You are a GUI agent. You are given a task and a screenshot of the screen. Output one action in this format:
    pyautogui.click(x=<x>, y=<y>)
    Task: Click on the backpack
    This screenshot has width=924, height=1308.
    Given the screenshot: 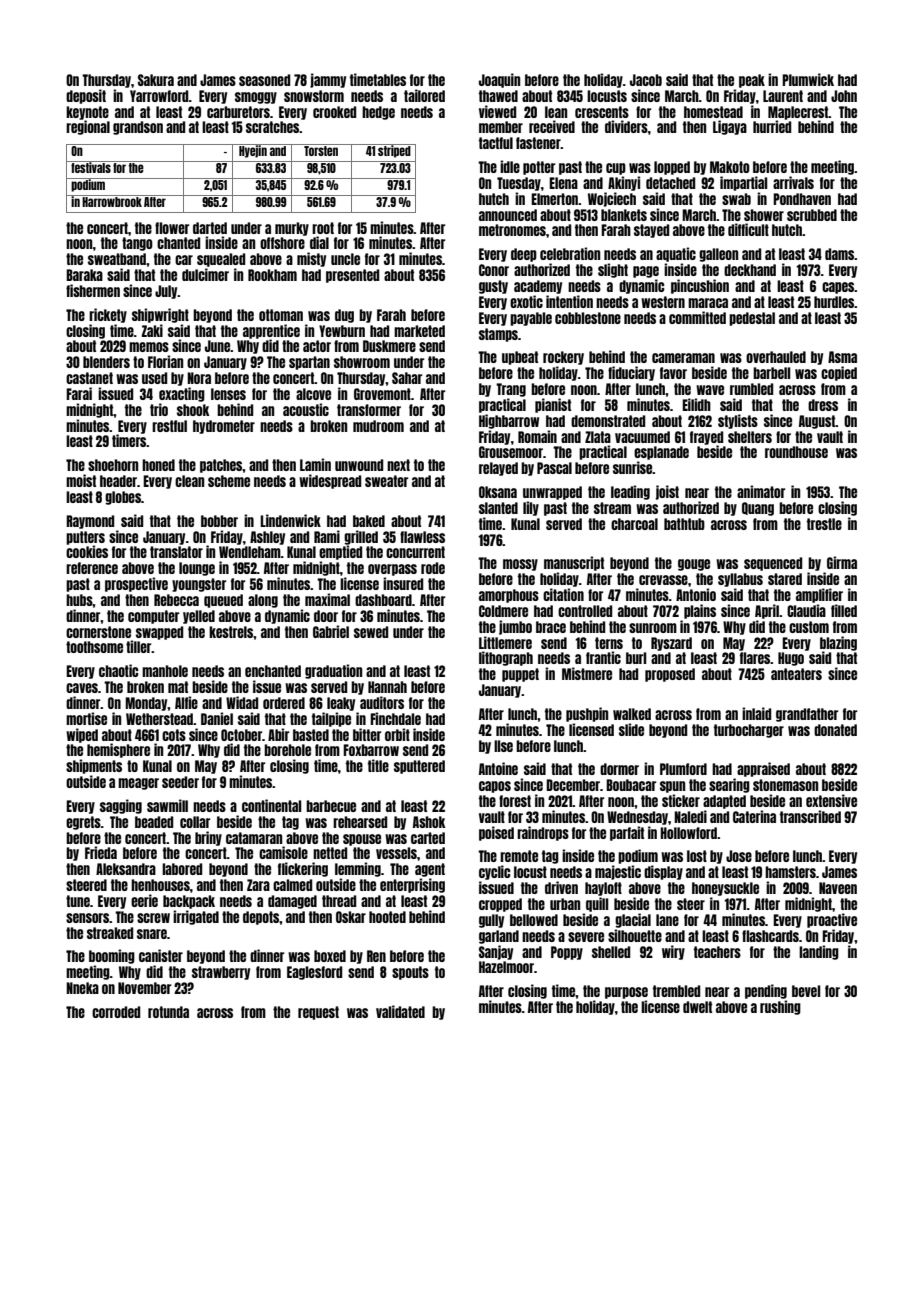 What is the action you would take?
    pyautogui.click(x=189, y=902)
